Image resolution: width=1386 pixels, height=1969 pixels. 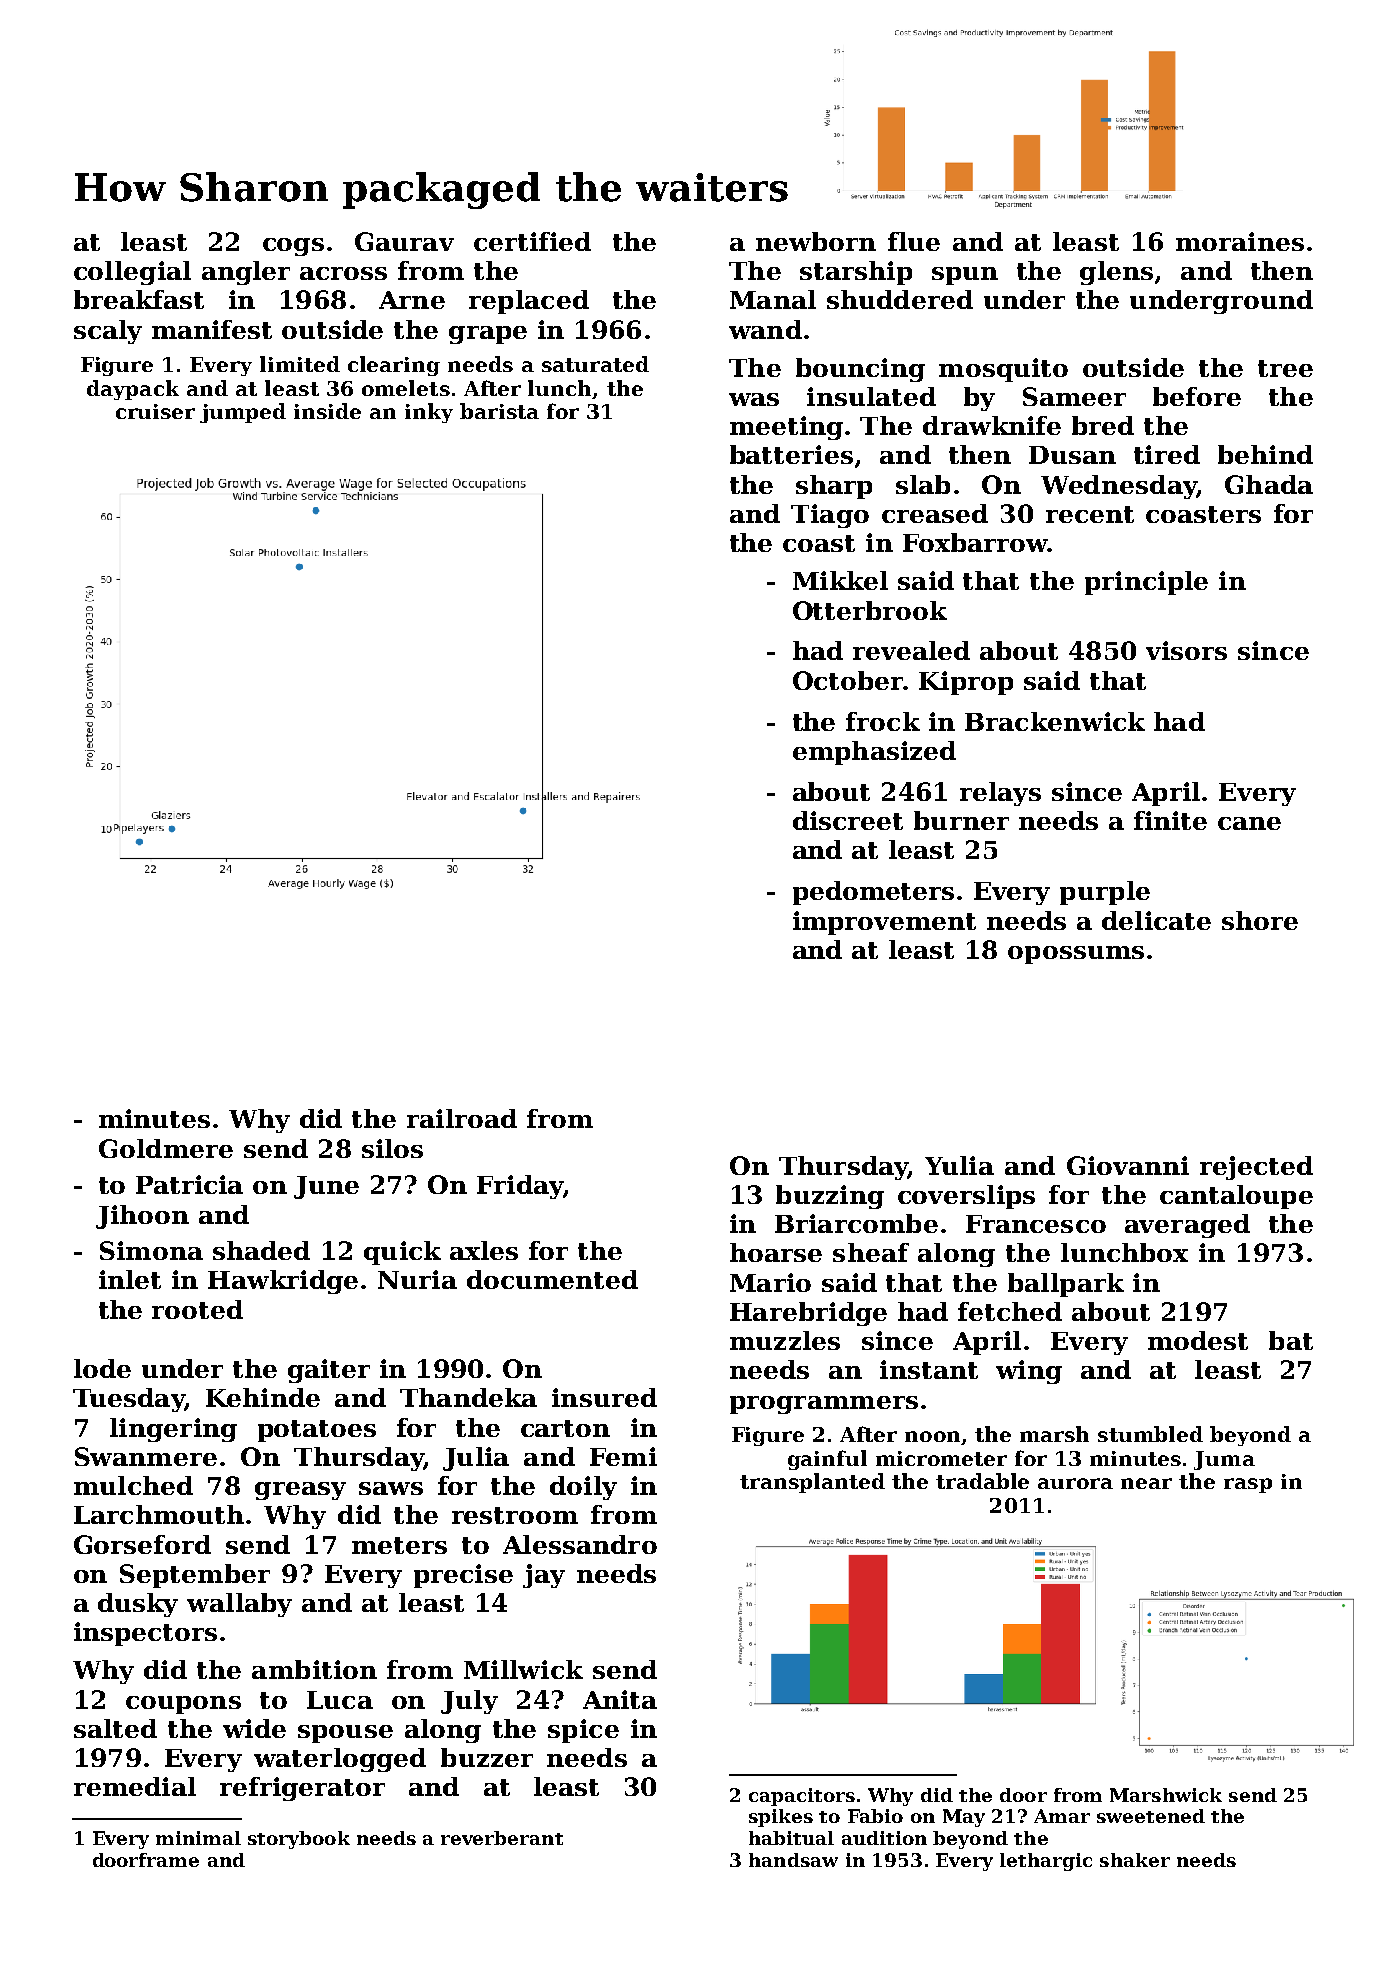 I want to click on certified, so click(x=532, y=241).
